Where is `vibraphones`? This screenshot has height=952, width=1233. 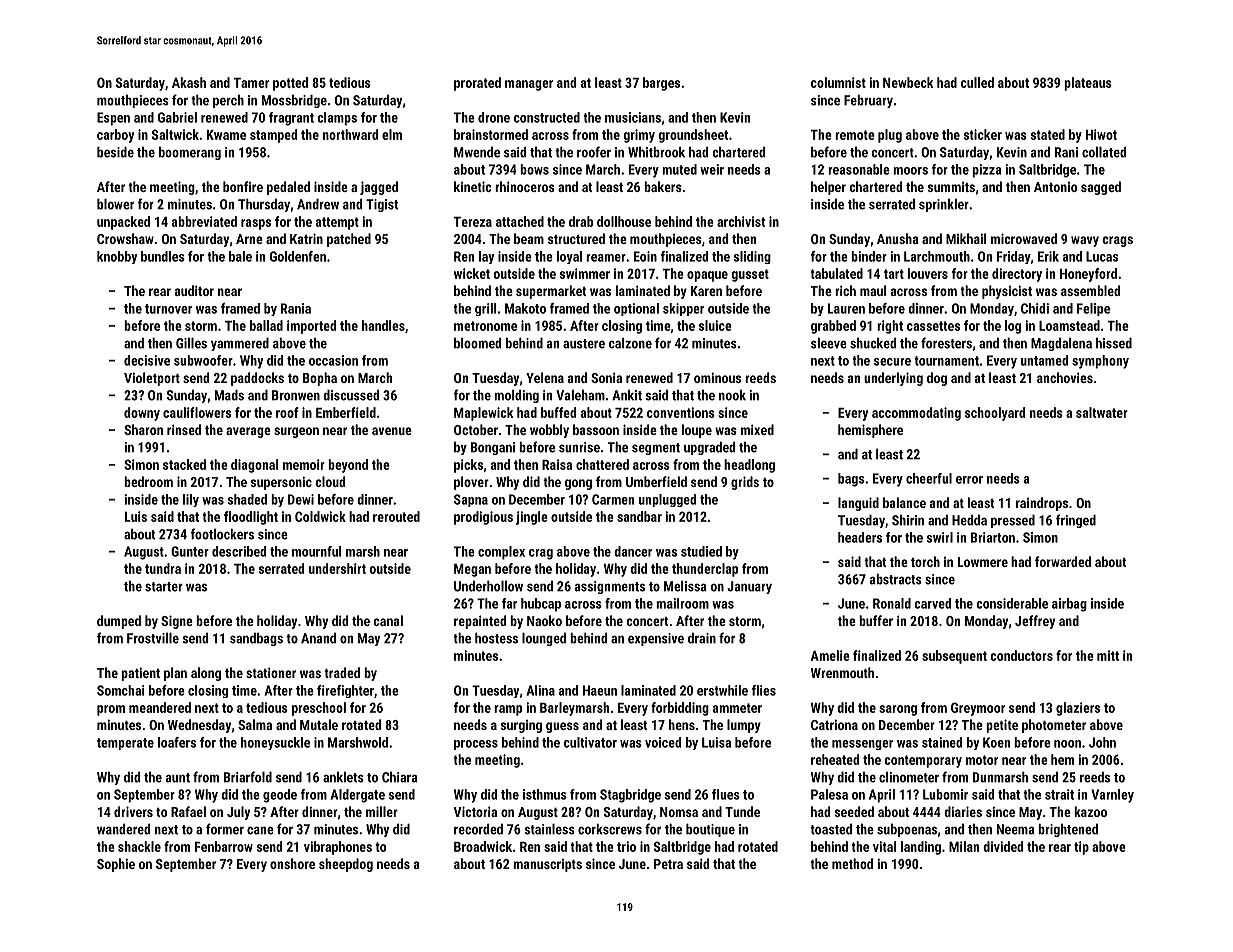 vibraphones is located at coordinates (338, 848).
